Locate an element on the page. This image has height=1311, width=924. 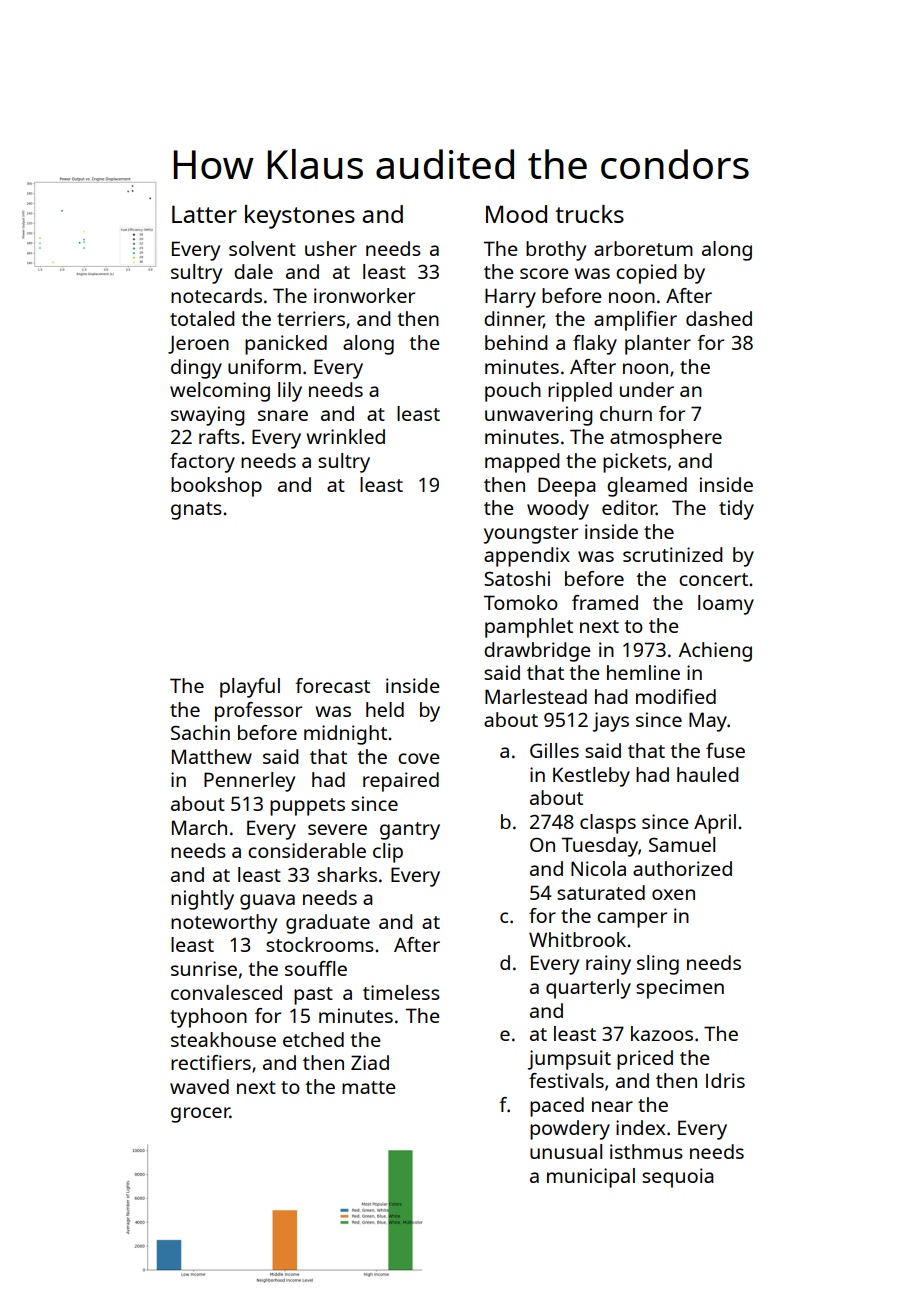
gleamed is located at coordinates (647, 487).
